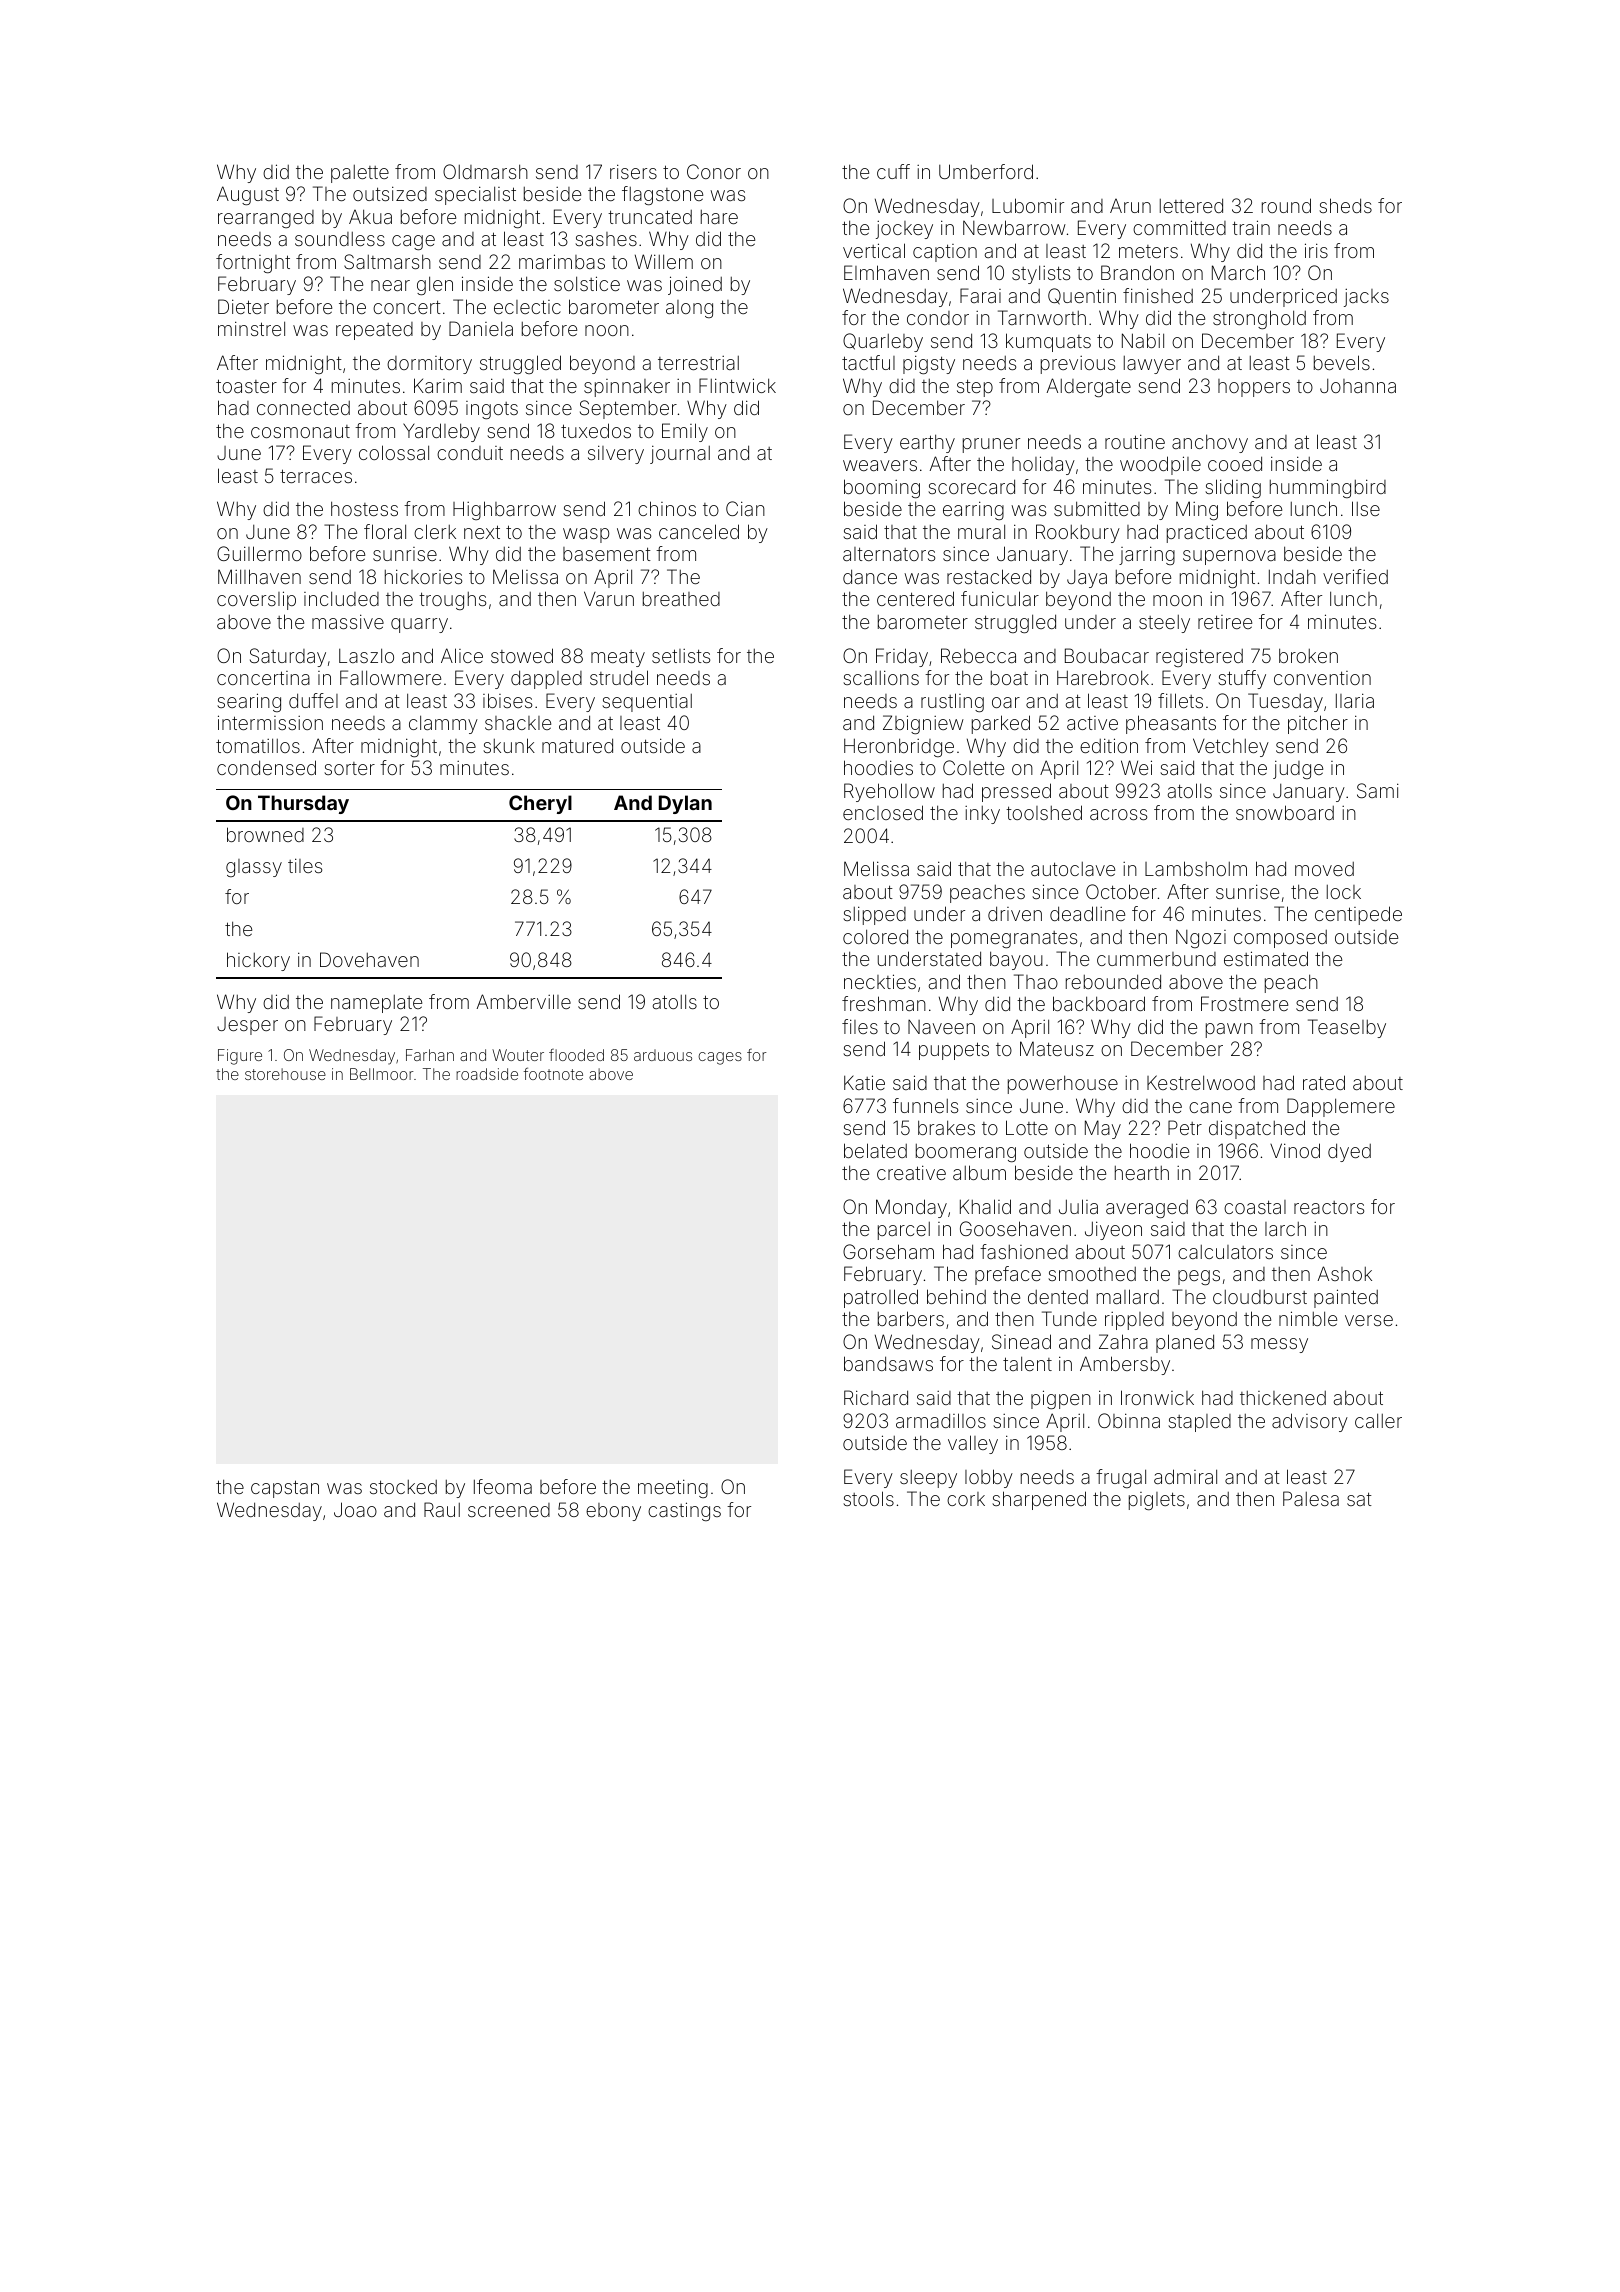  What do you see at coordinates (946, 1127) in the image?
I see `brakes` at bounding box center [946, 1127].
